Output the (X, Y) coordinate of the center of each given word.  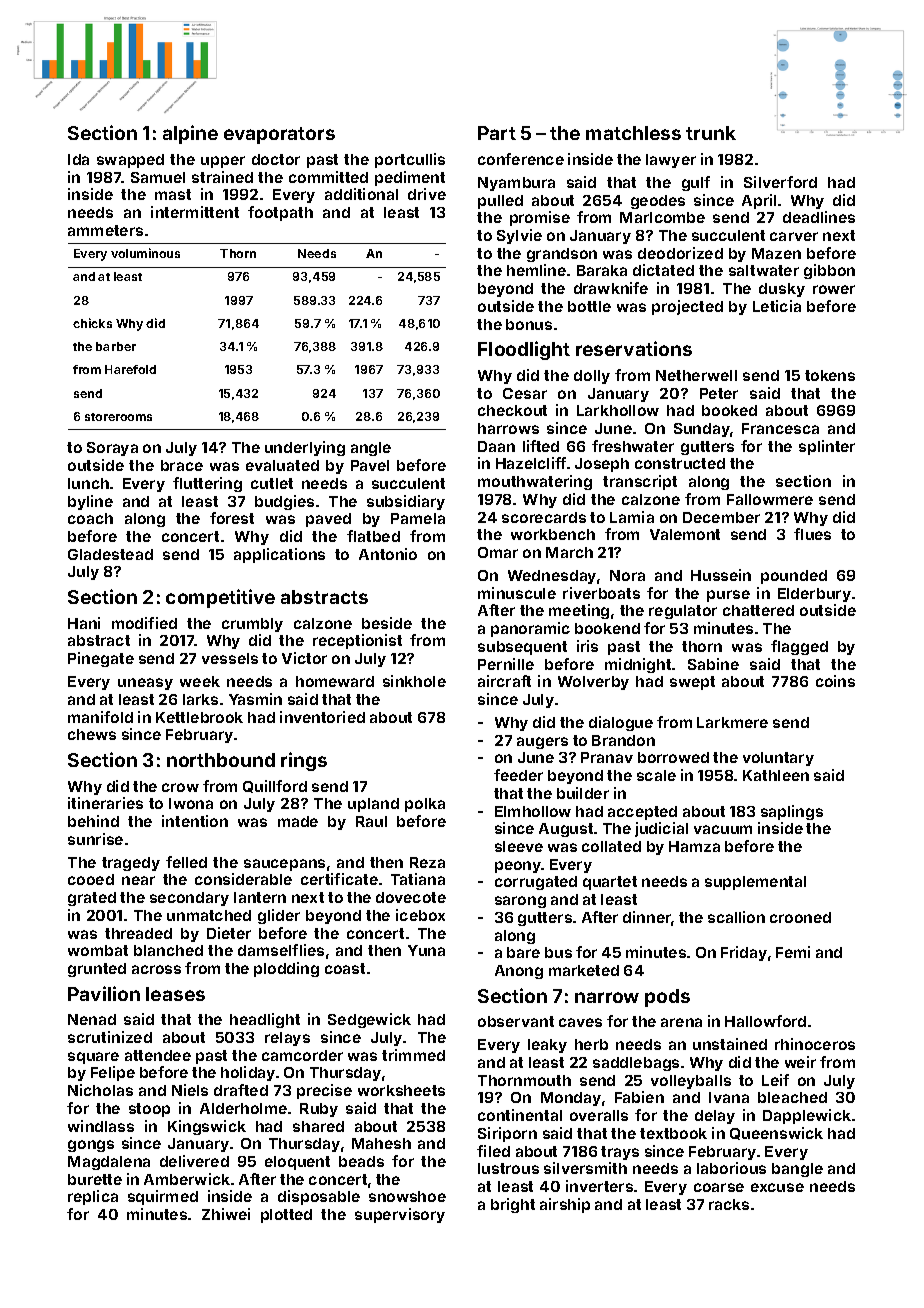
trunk (711, 133)
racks (729, 1204)
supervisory (400, 1215)
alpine (190, 134)
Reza (427, 862)
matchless (633, 133)
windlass (101, 1126)
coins (835, 681)
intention (195, 821)
